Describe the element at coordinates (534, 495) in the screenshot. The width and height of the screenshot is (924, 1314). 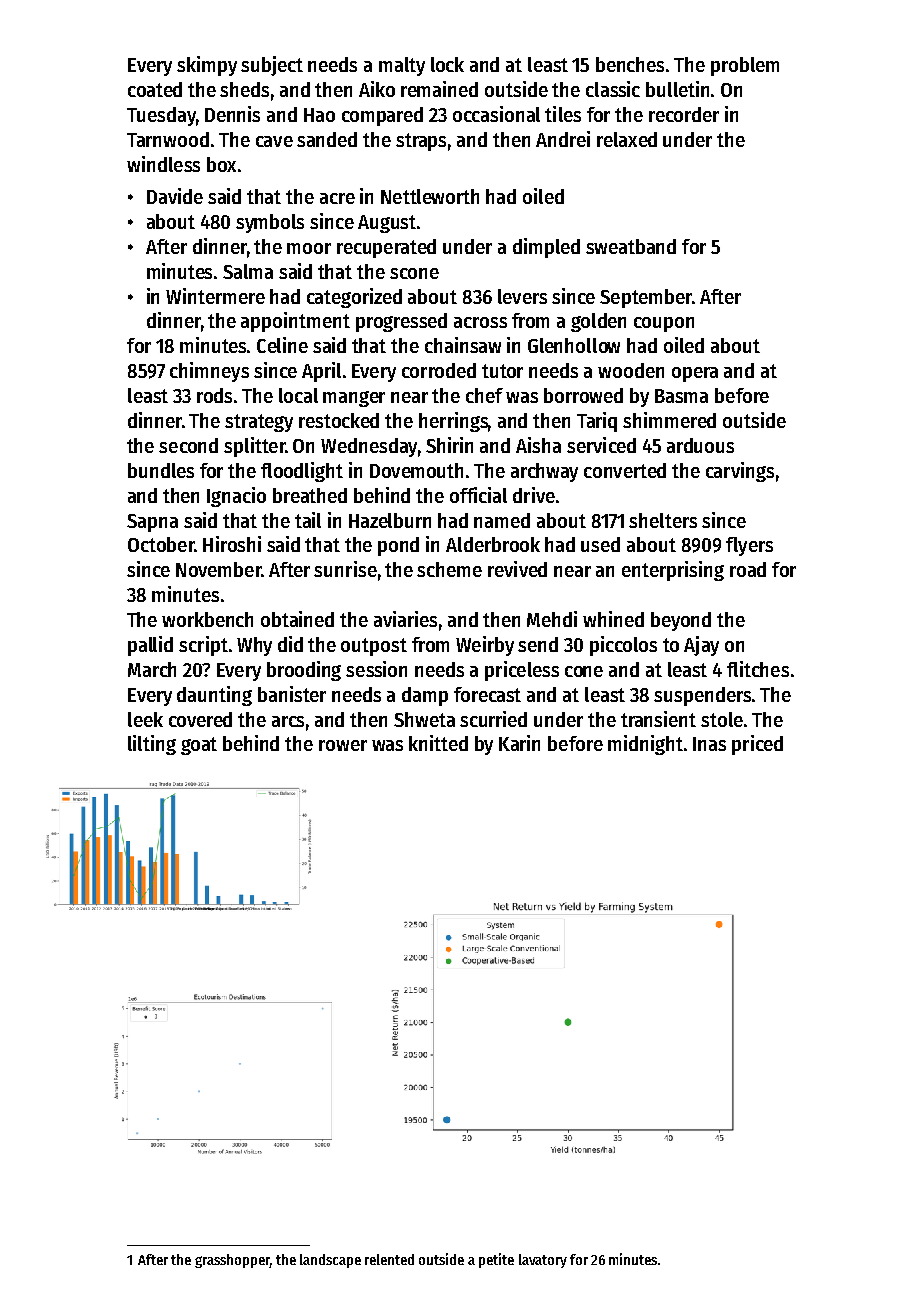
I see `drive` at that location.
